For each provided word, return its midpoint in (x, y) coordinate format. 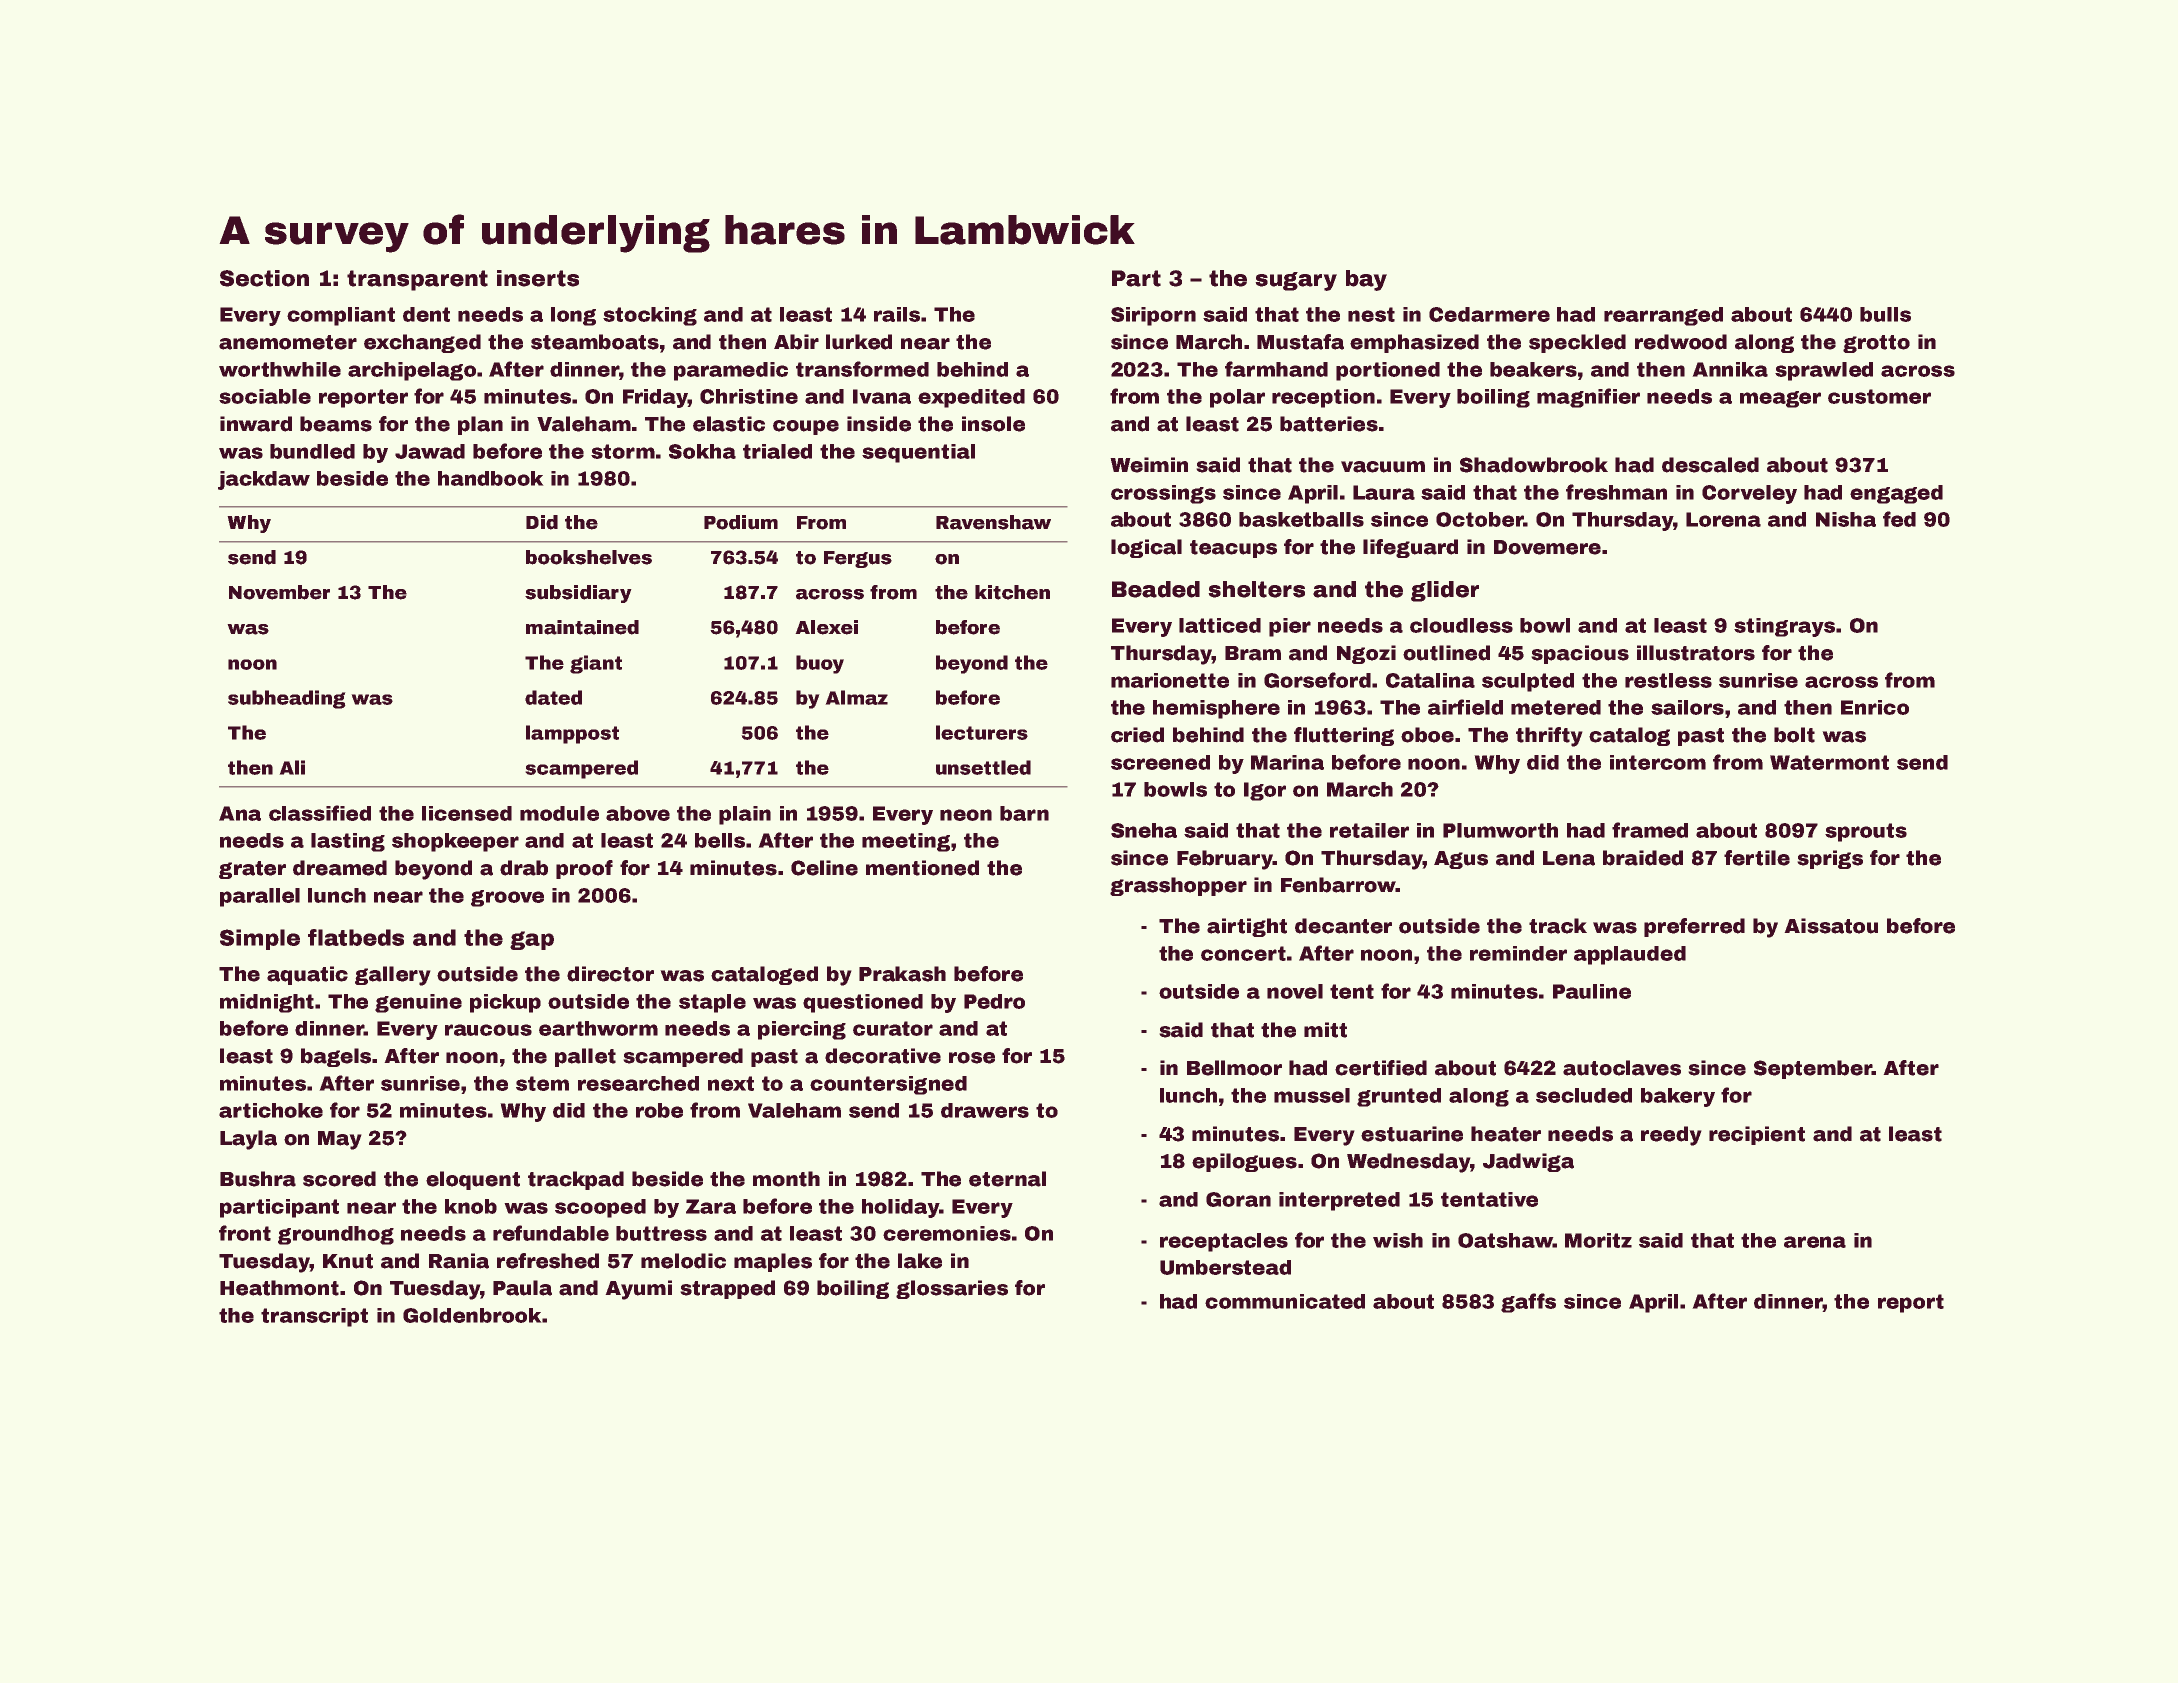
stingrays (1784, 627)
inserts (538, 278)
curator (893, 1028)
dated (553, 697)
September (1813, 1069)
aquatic (307, 975)
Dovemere (1547, 547)
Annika (1730, 369)
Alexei (826, 627)
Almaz (856, 697)
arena (1815, 1242)
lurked (859, 342)
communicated (1285, 1301)
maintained (582, 627)
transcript (314, 1317)
